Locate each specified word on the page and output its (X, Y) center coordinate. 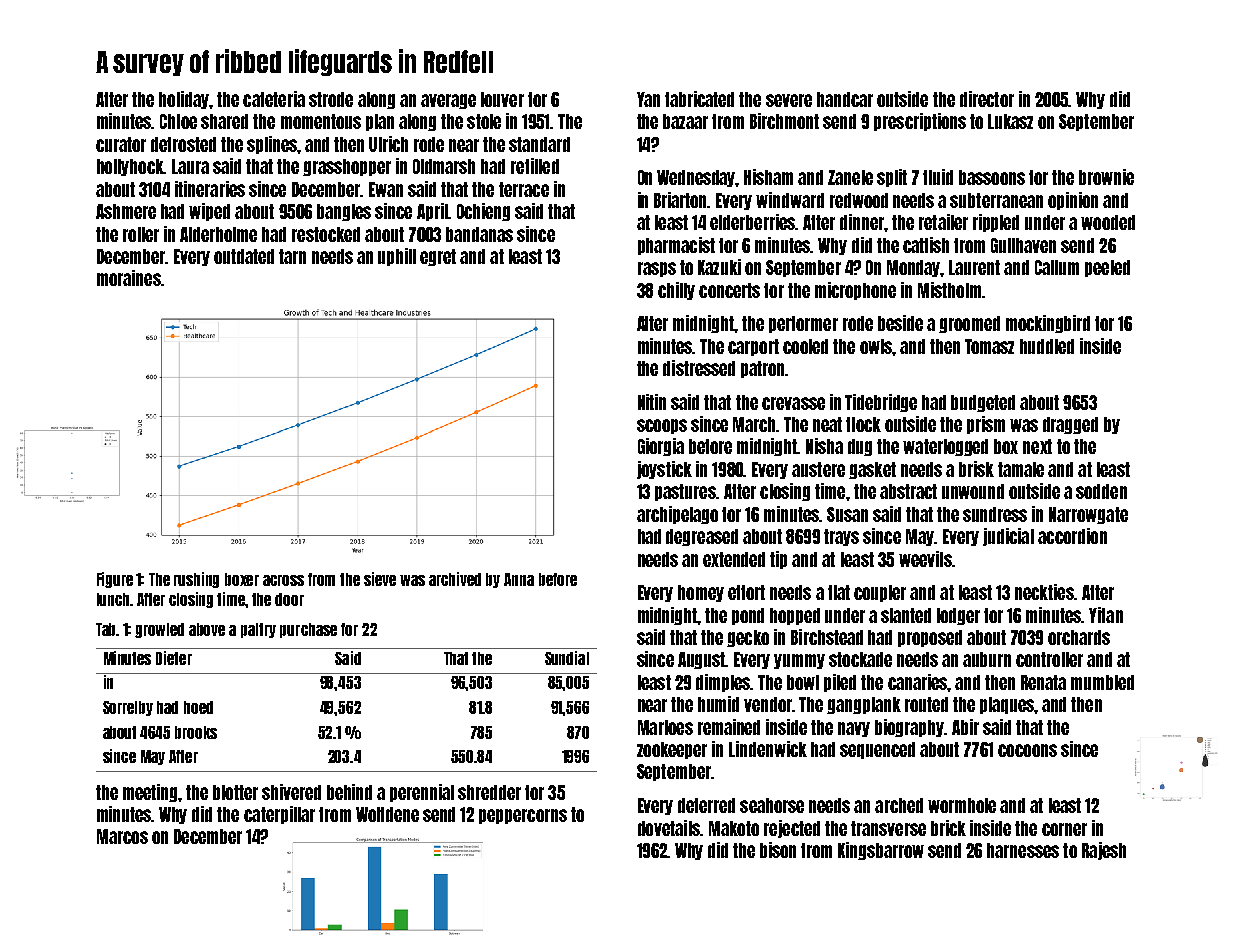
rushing (196, 580)
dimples (723, 683)
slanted (906, 615)
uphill (397, 257)
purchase (308, 630)
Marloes (665, 727)
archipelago (677, 515)
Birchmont (784, 121)
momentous (321, 121)
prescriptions (920, 122)
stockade (860, 659)
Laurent (974, 267)
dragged (1070, 425)
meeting (150, 793)
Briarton (681, 200)
